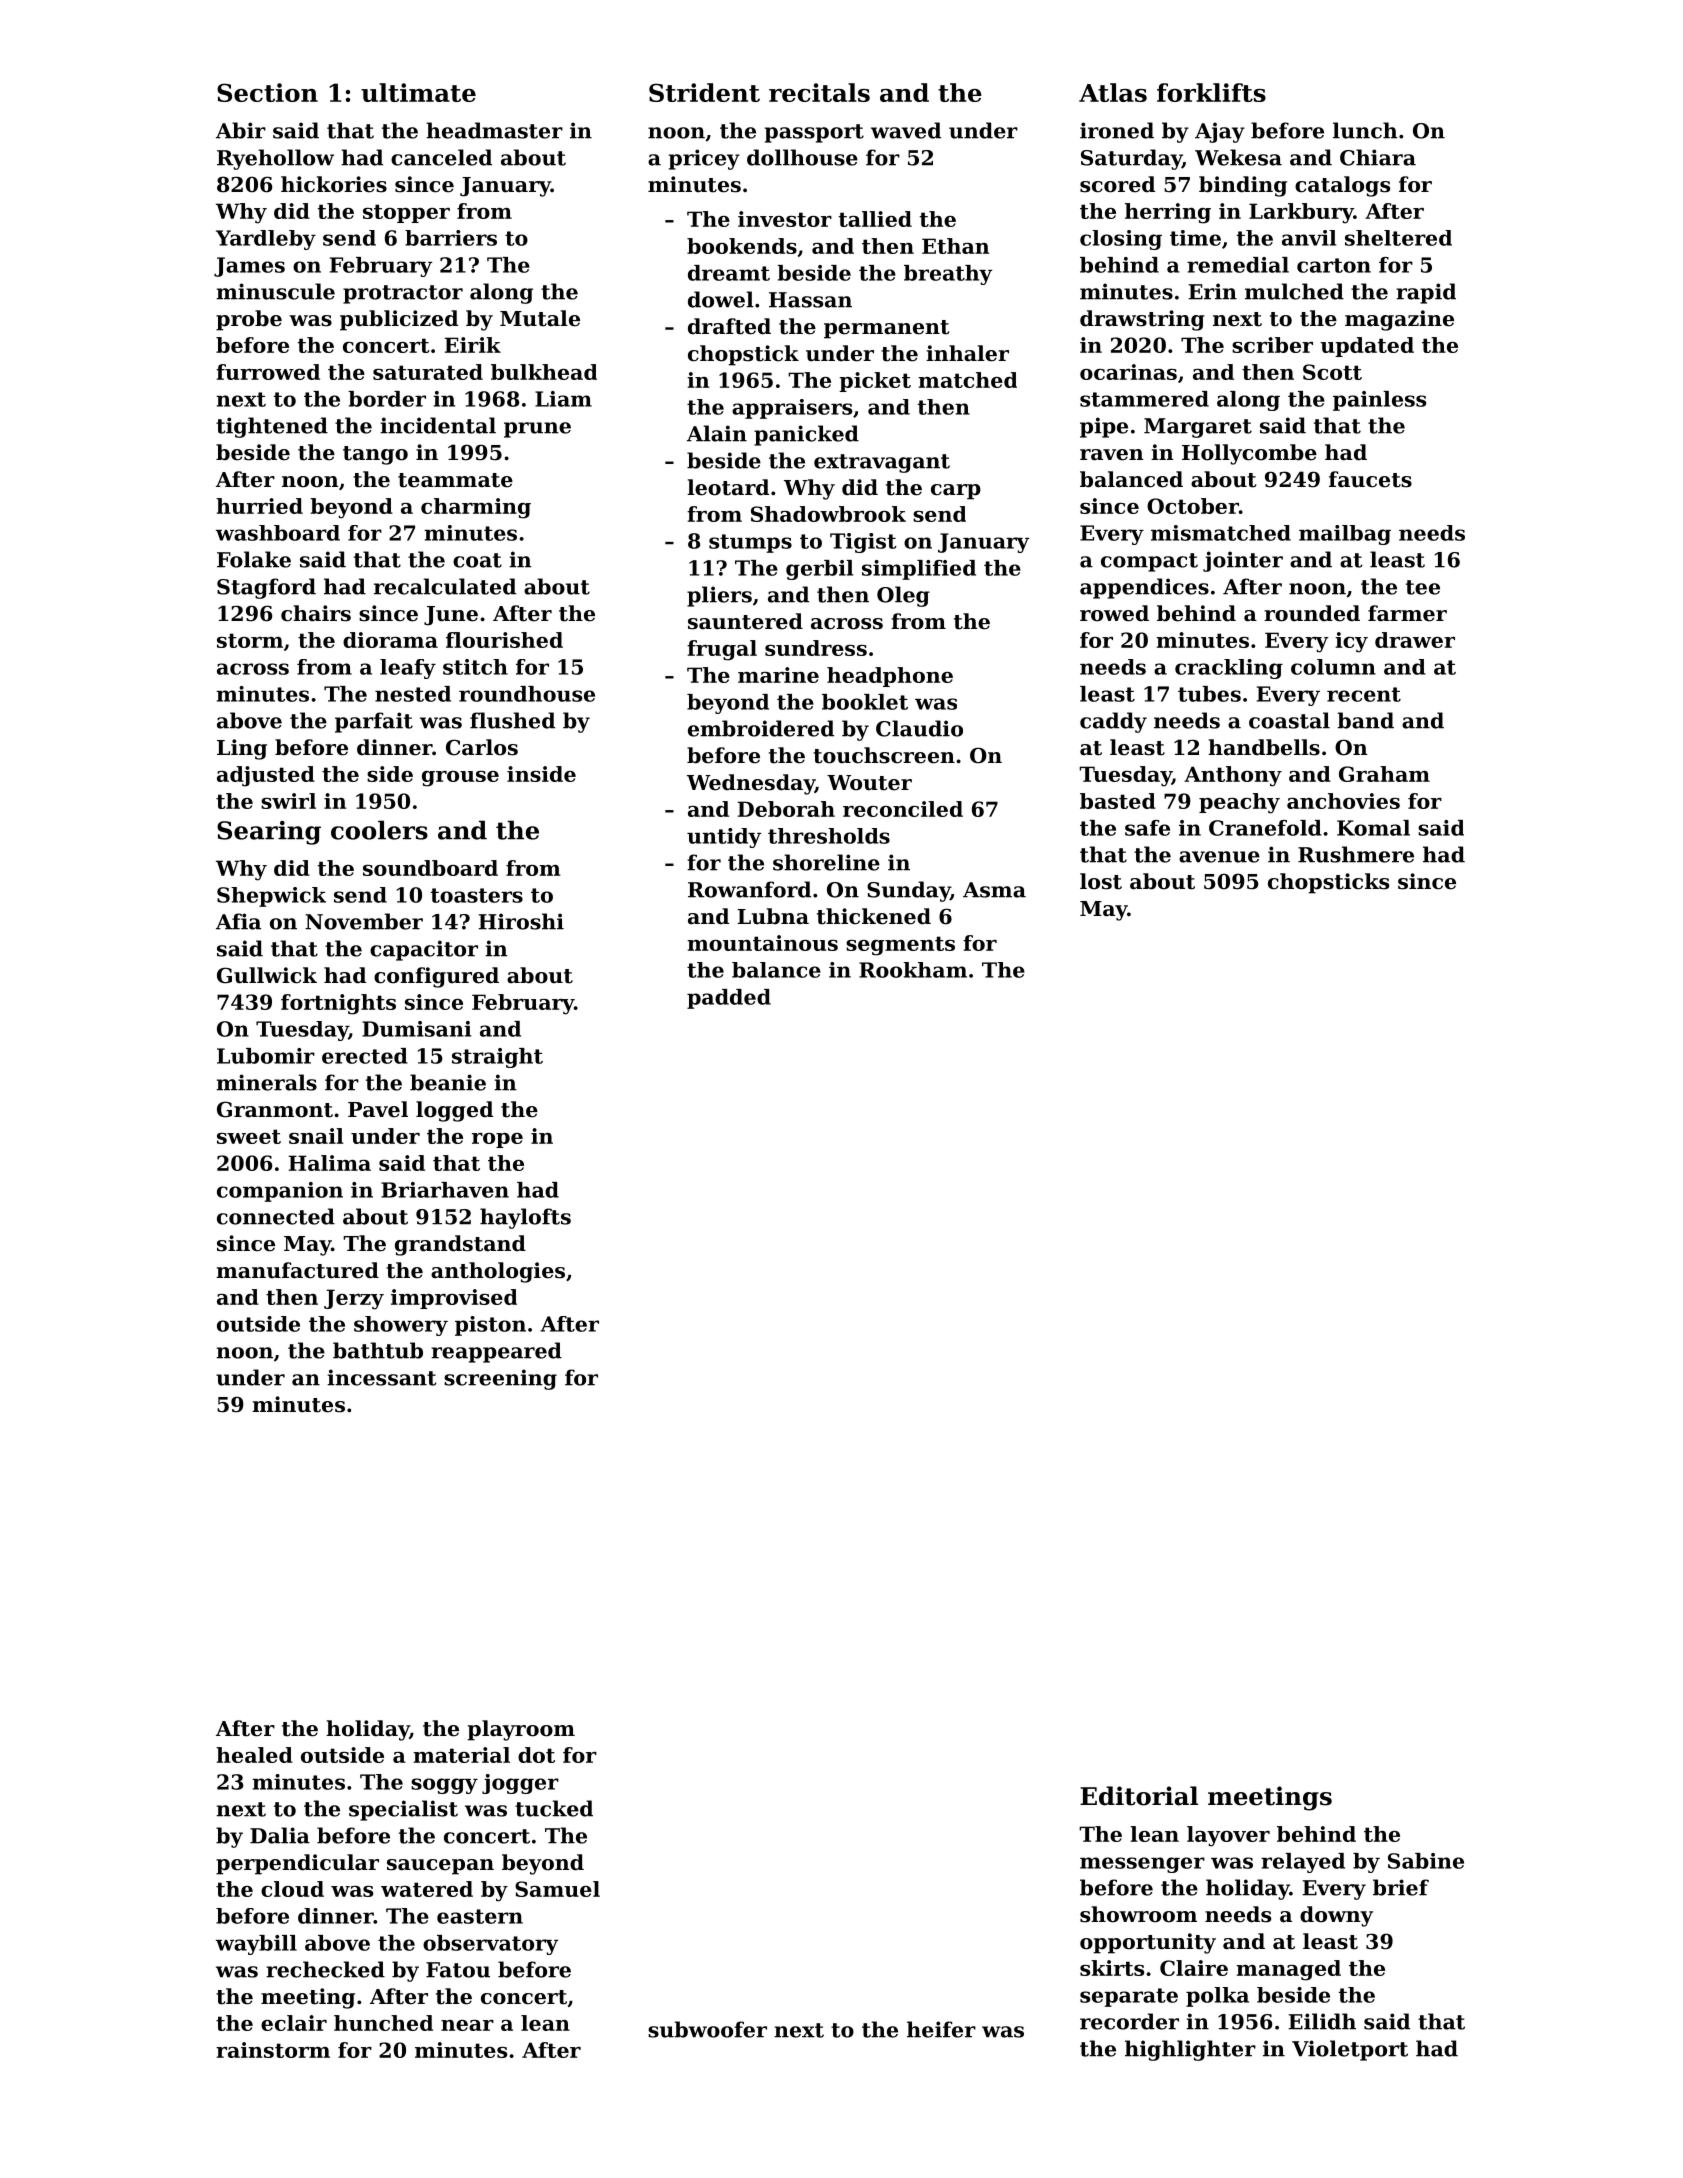  What do you see at coordinates (955, 246) in the screenshot?
I see `Ethan` at bounding box center [955, 246].
